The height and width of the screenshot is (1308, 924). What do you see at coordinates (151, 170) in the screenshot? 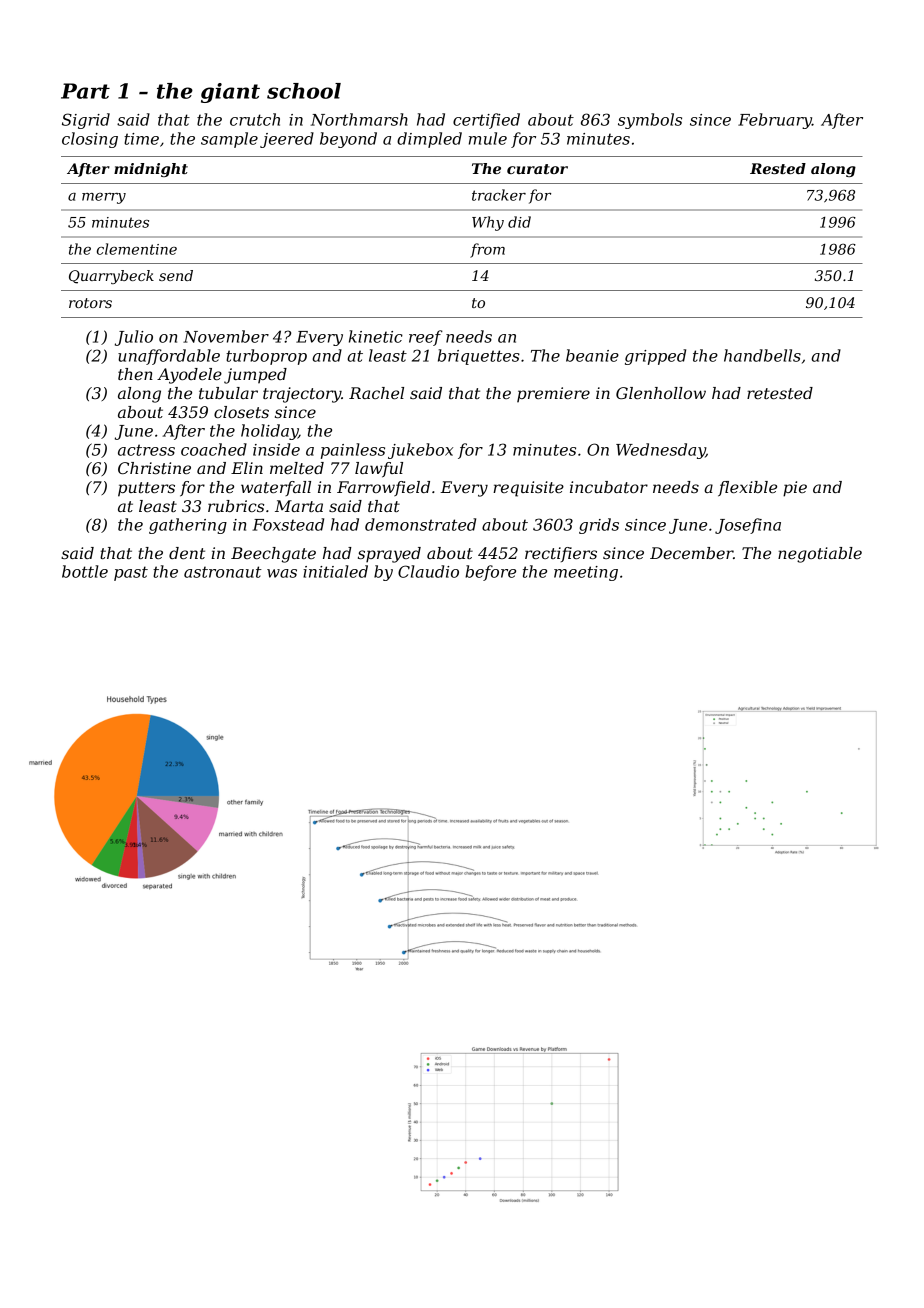
I see `midnight` at bounding box center [151, 170].
